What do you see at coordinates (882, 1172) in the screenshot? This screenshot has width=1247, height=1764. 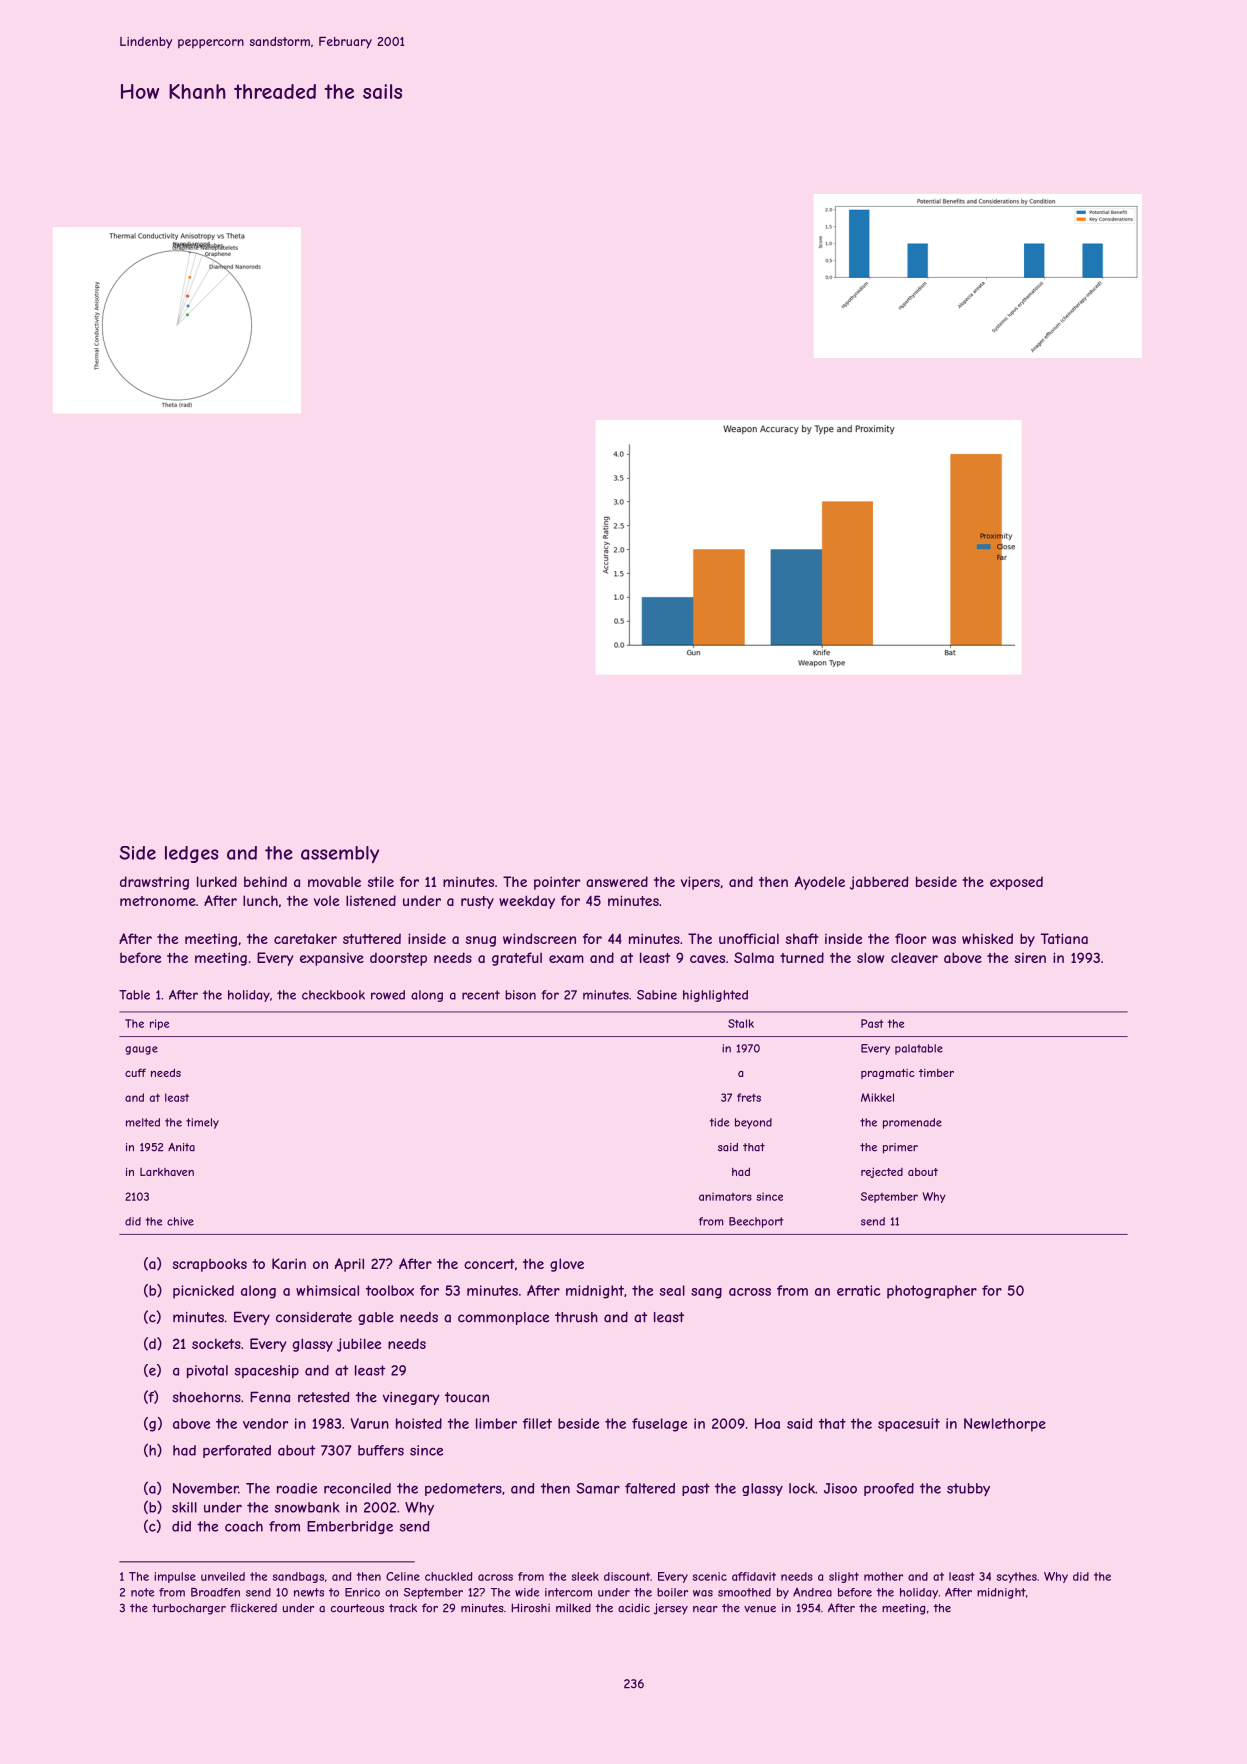 I see `rejected` at bounding box center [882, 1172].
